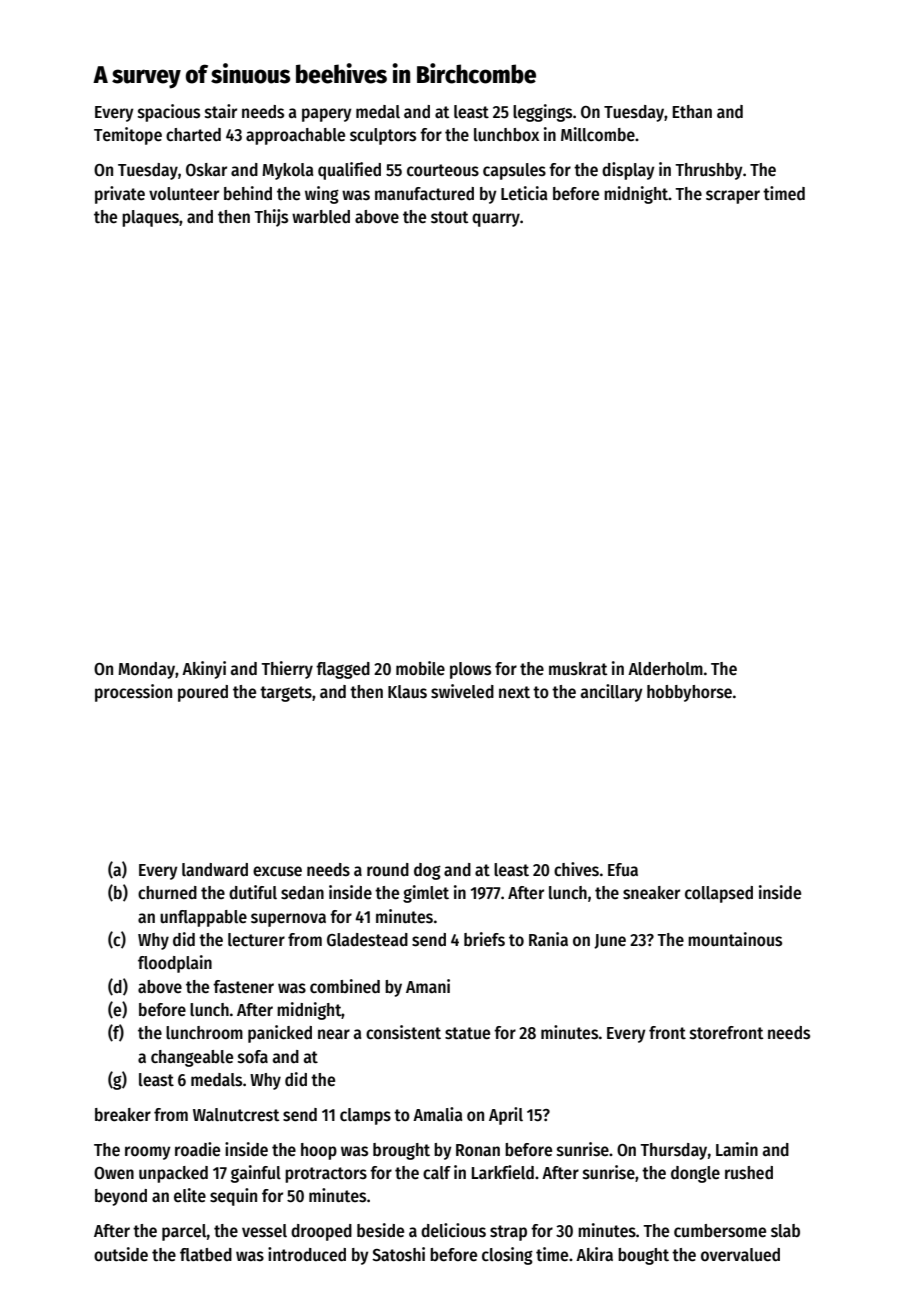 This page has height=1316, width=908. What do you see at coordinates (327, 115) in the page?
I see `papery` at bounding box center [327, 115].
